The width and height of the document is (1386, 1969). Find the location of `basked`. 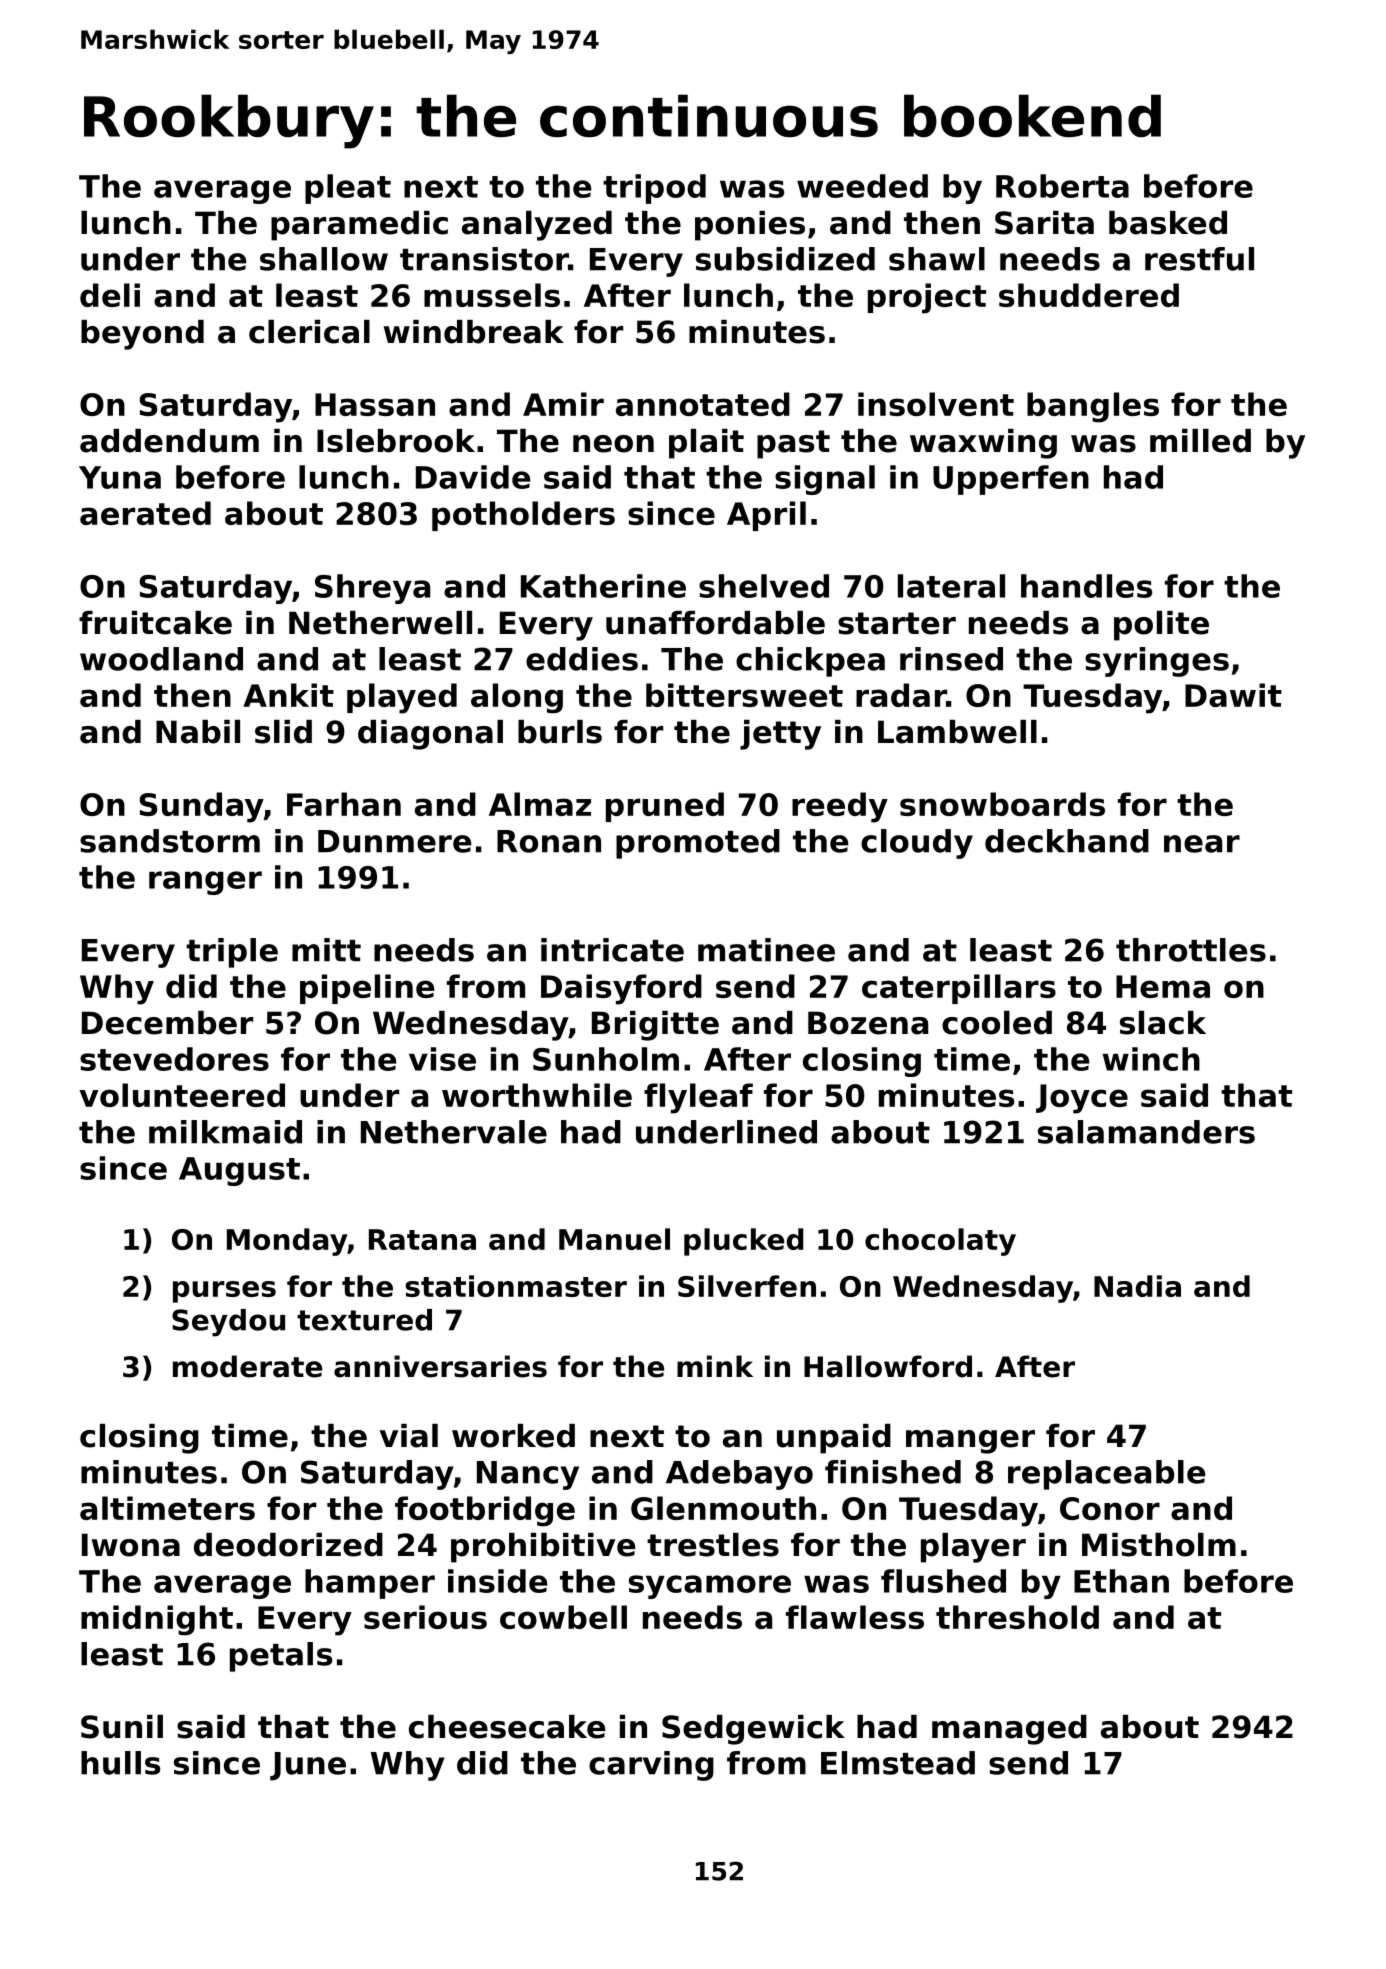

basked is located at coordinates (1168, 223).
